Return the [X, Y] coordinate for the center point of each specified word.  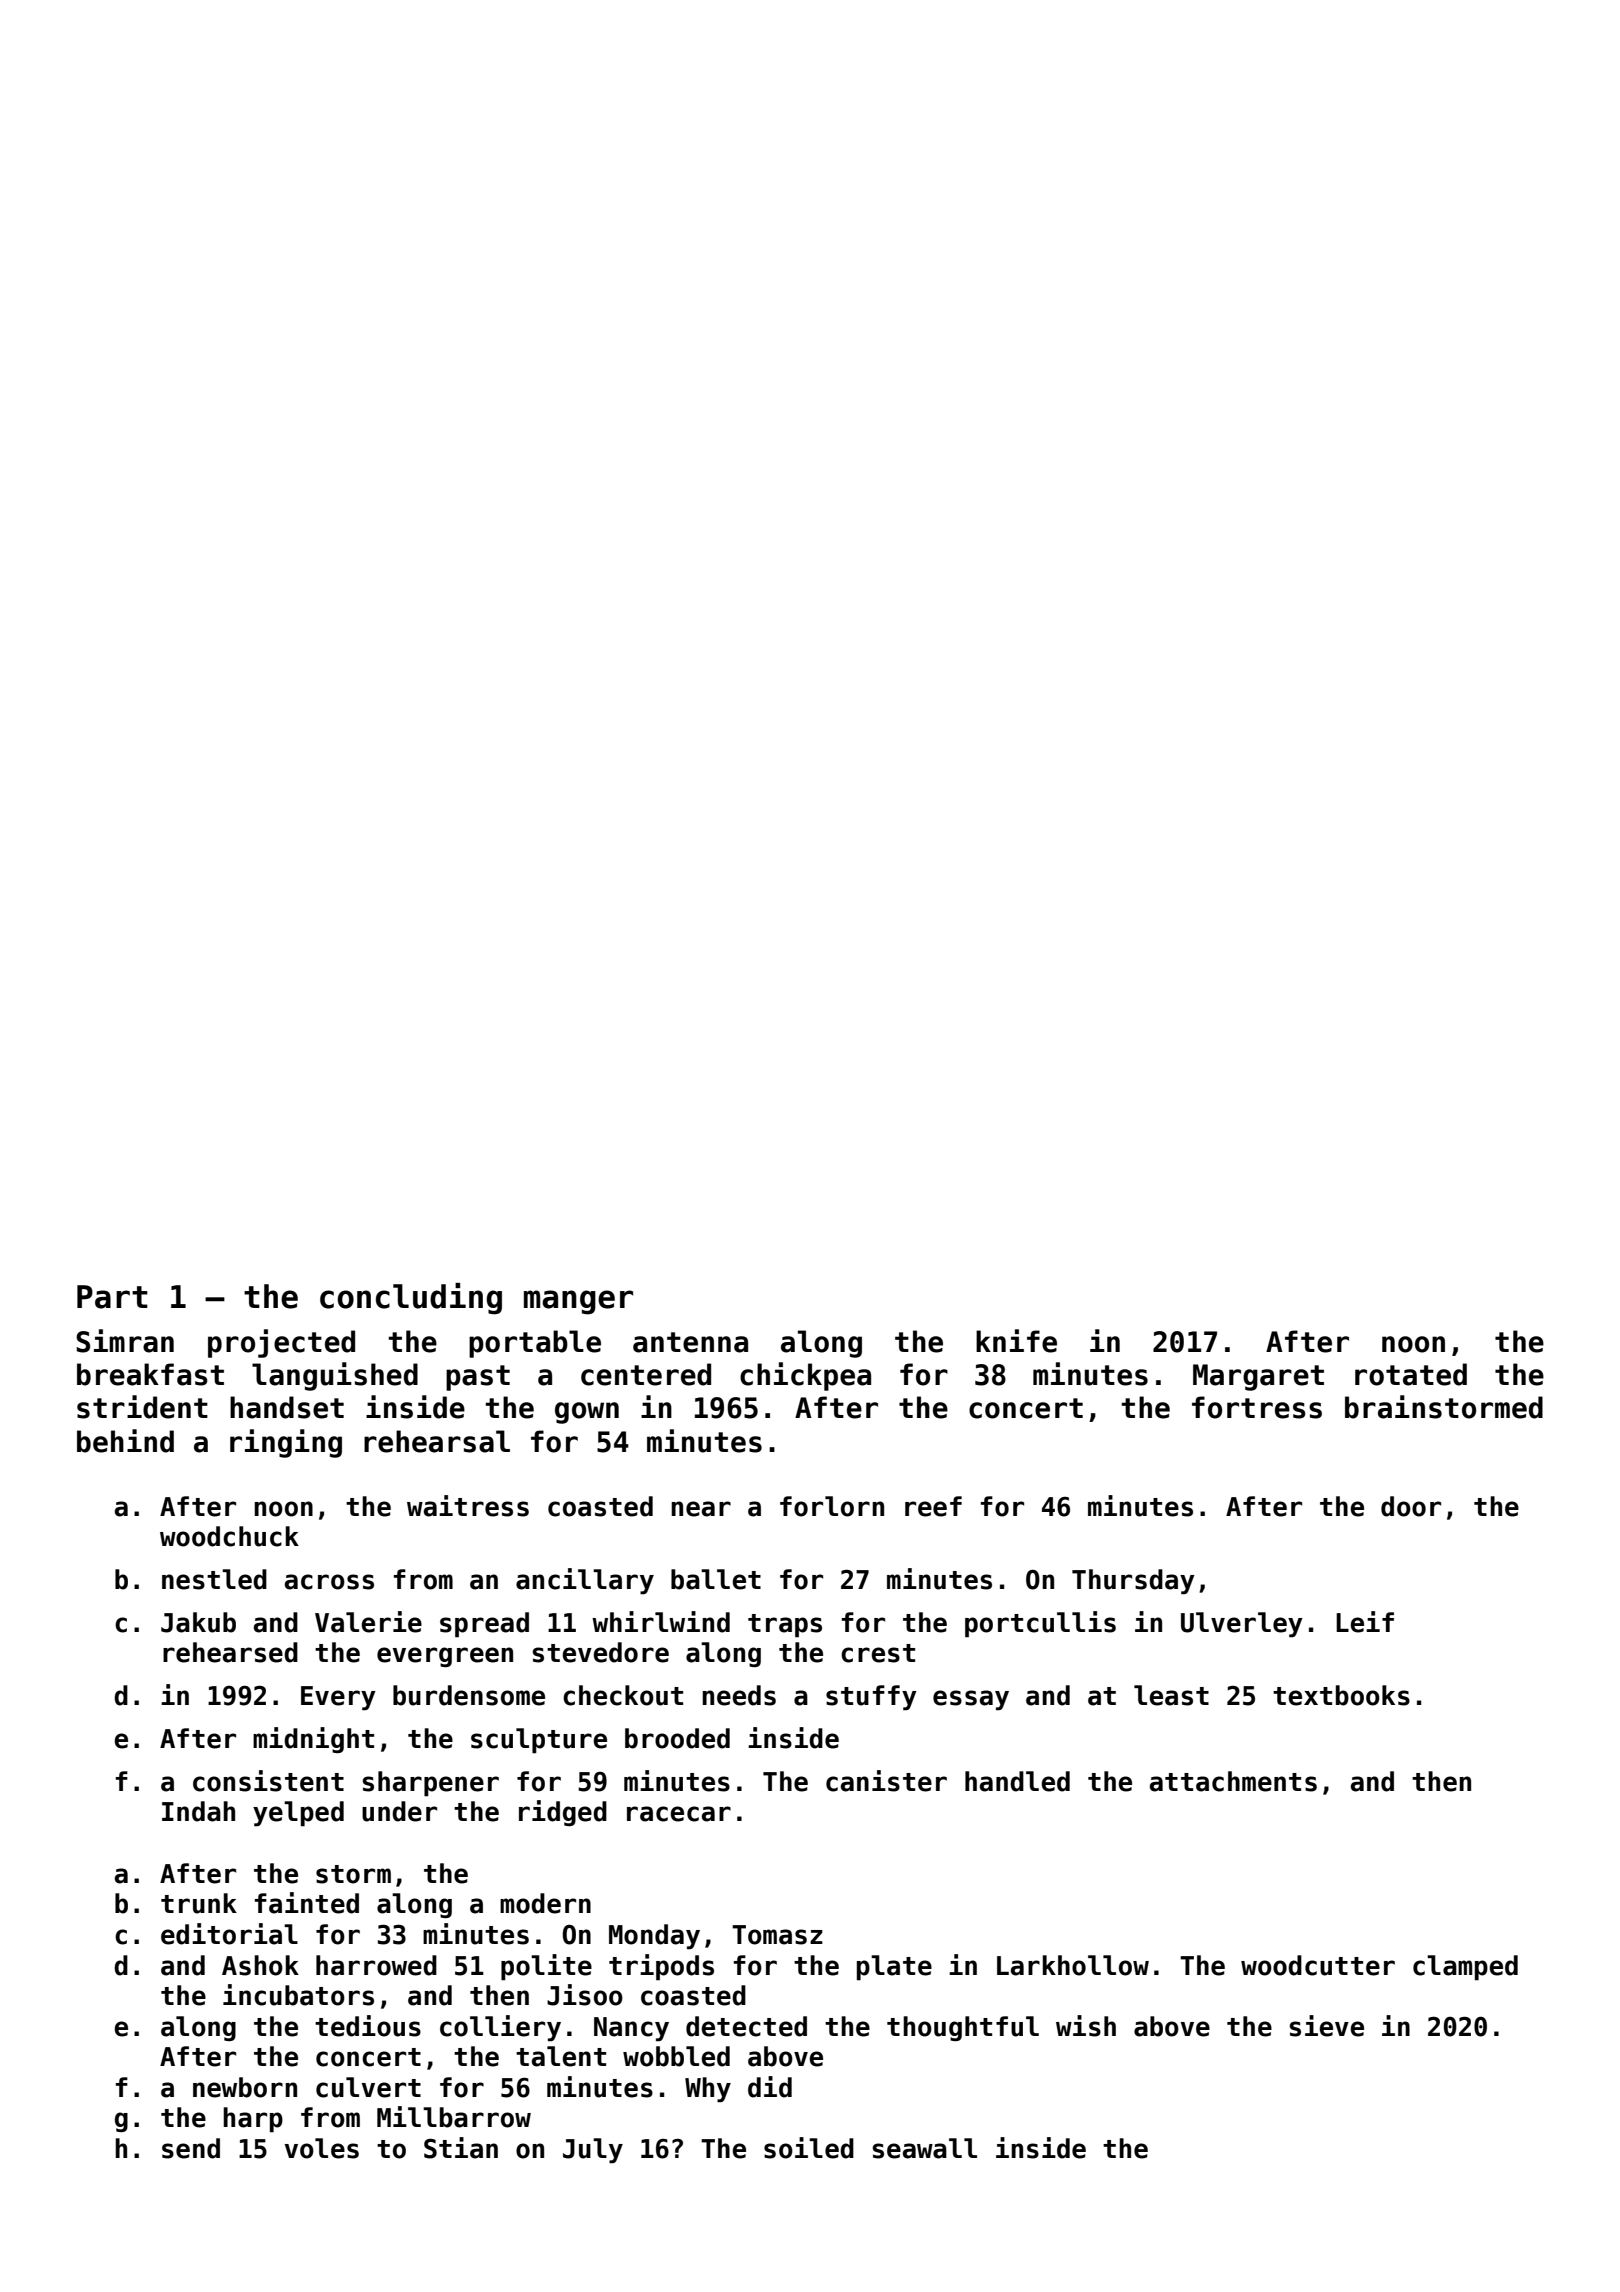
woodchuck [229, 1536]
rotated [1411, 1374]
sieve [1326, 2026]
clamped [1465, 1968]
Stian [461, 2148]
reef [933, 1506]
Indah [198, 1811]
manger [578, 1302]
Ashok [260, 1965]
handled [1017, 1781]
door [1411, 1506]
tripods [661, 1967]
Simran [125, 1341]
